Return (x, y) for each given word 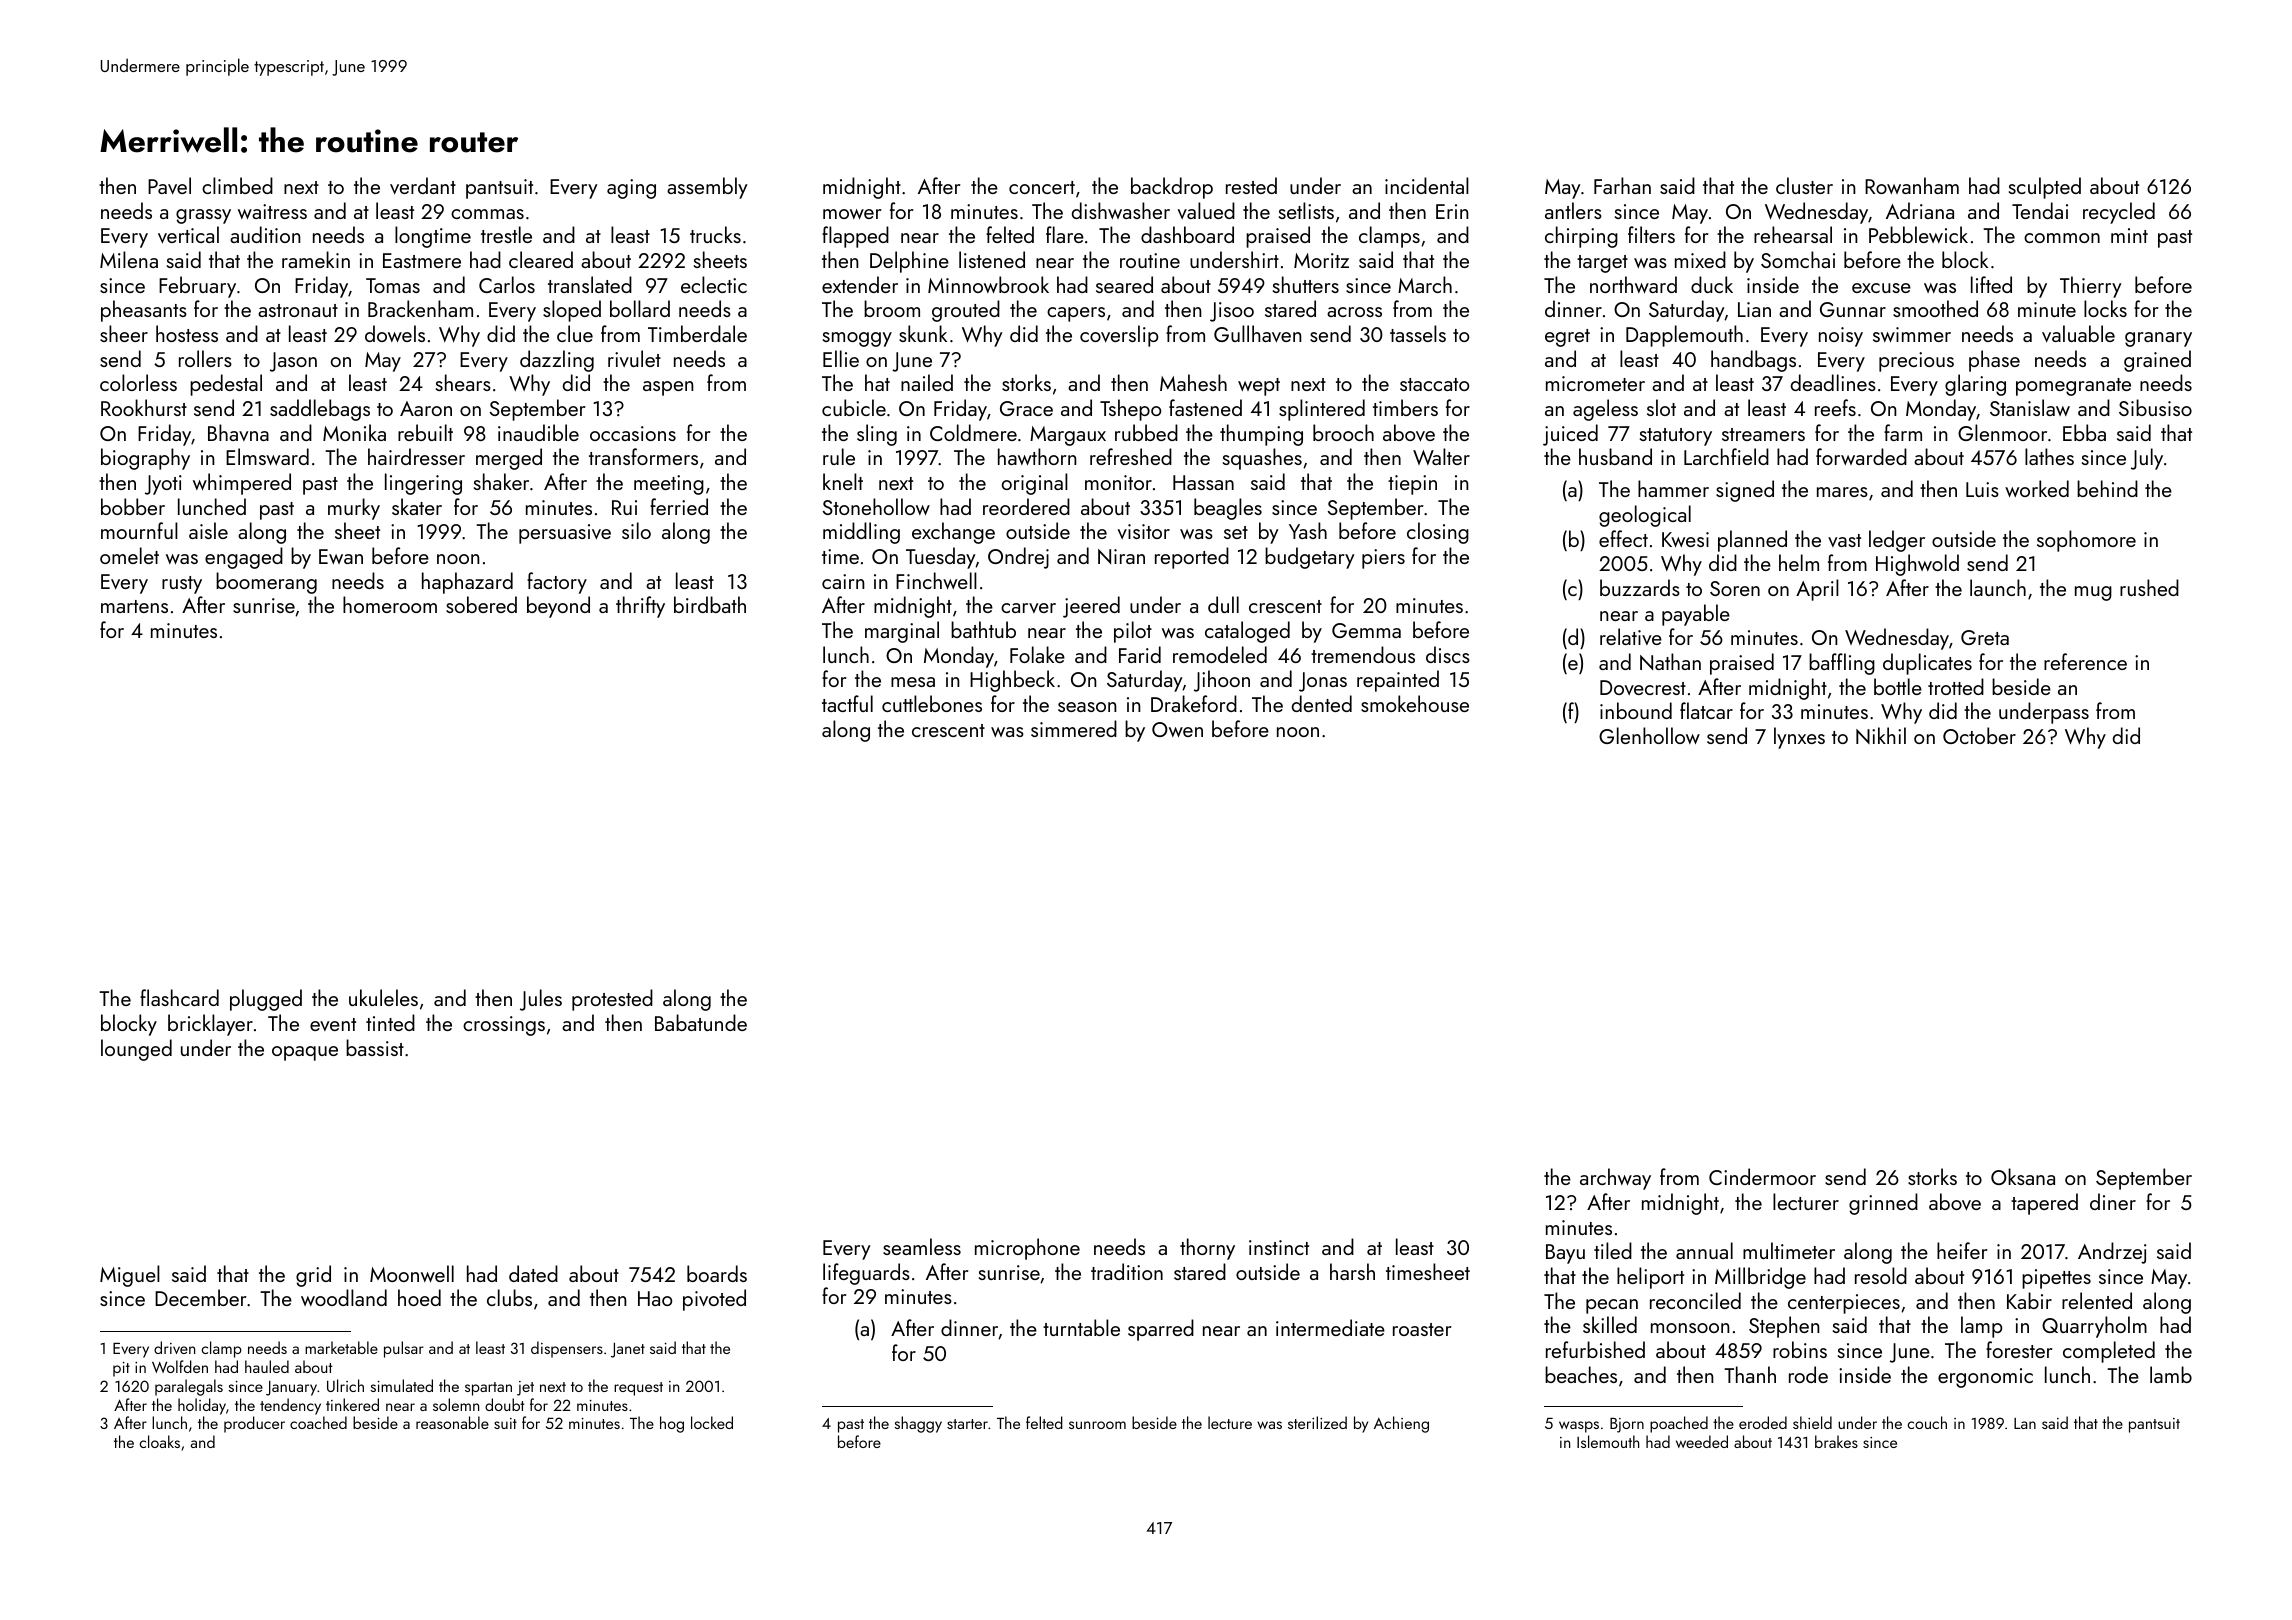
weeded (1702, 1441)
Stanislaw (2030, 407)
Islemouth (1608, 1441)
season (1087, 707)
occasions (633, 433)
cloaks (160, 1441)
